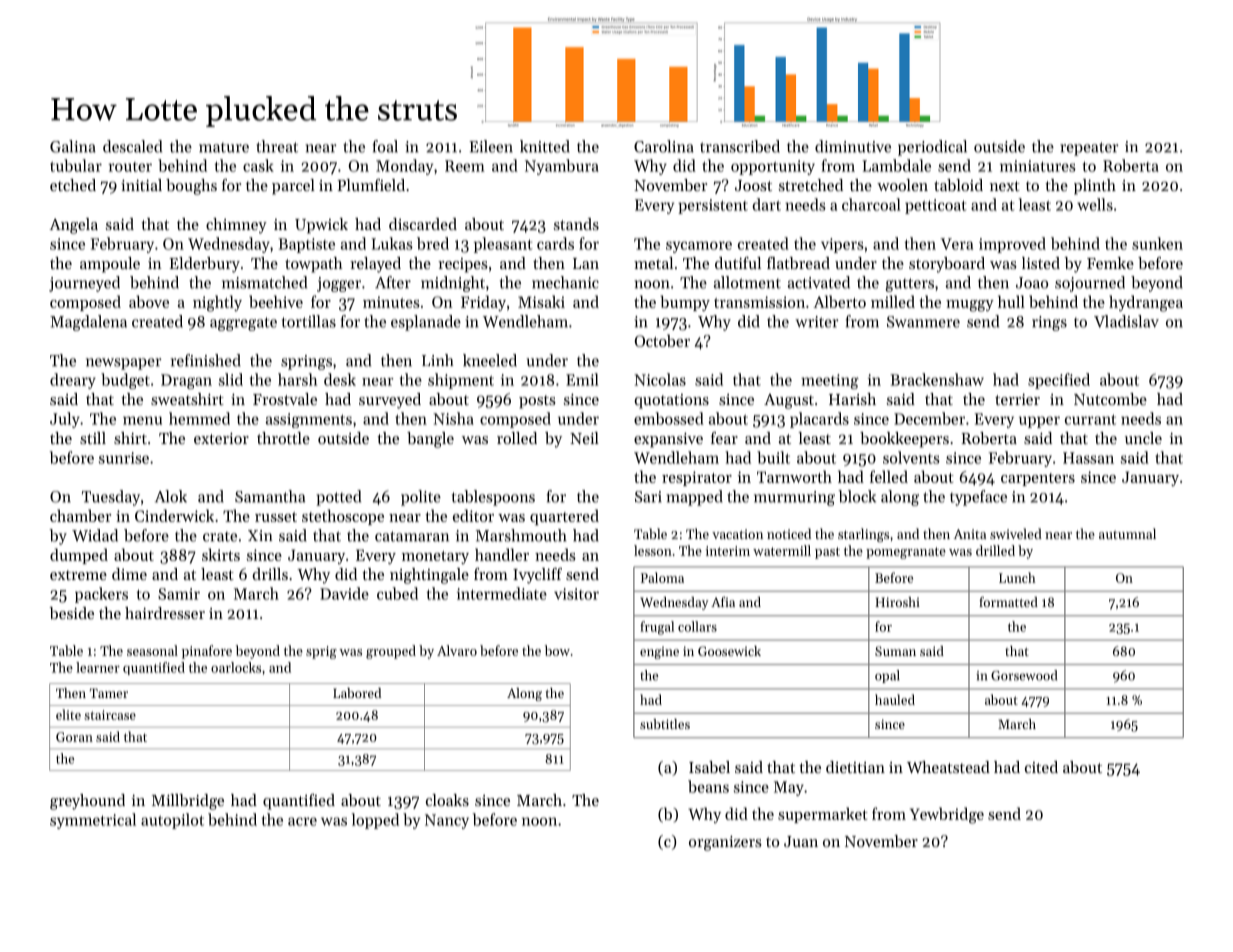 Image resolution: width=1233 pixels, height=952 pixels. Describe the element at coordinates (87, 802) in the document. I see `greyhound` at that location.
